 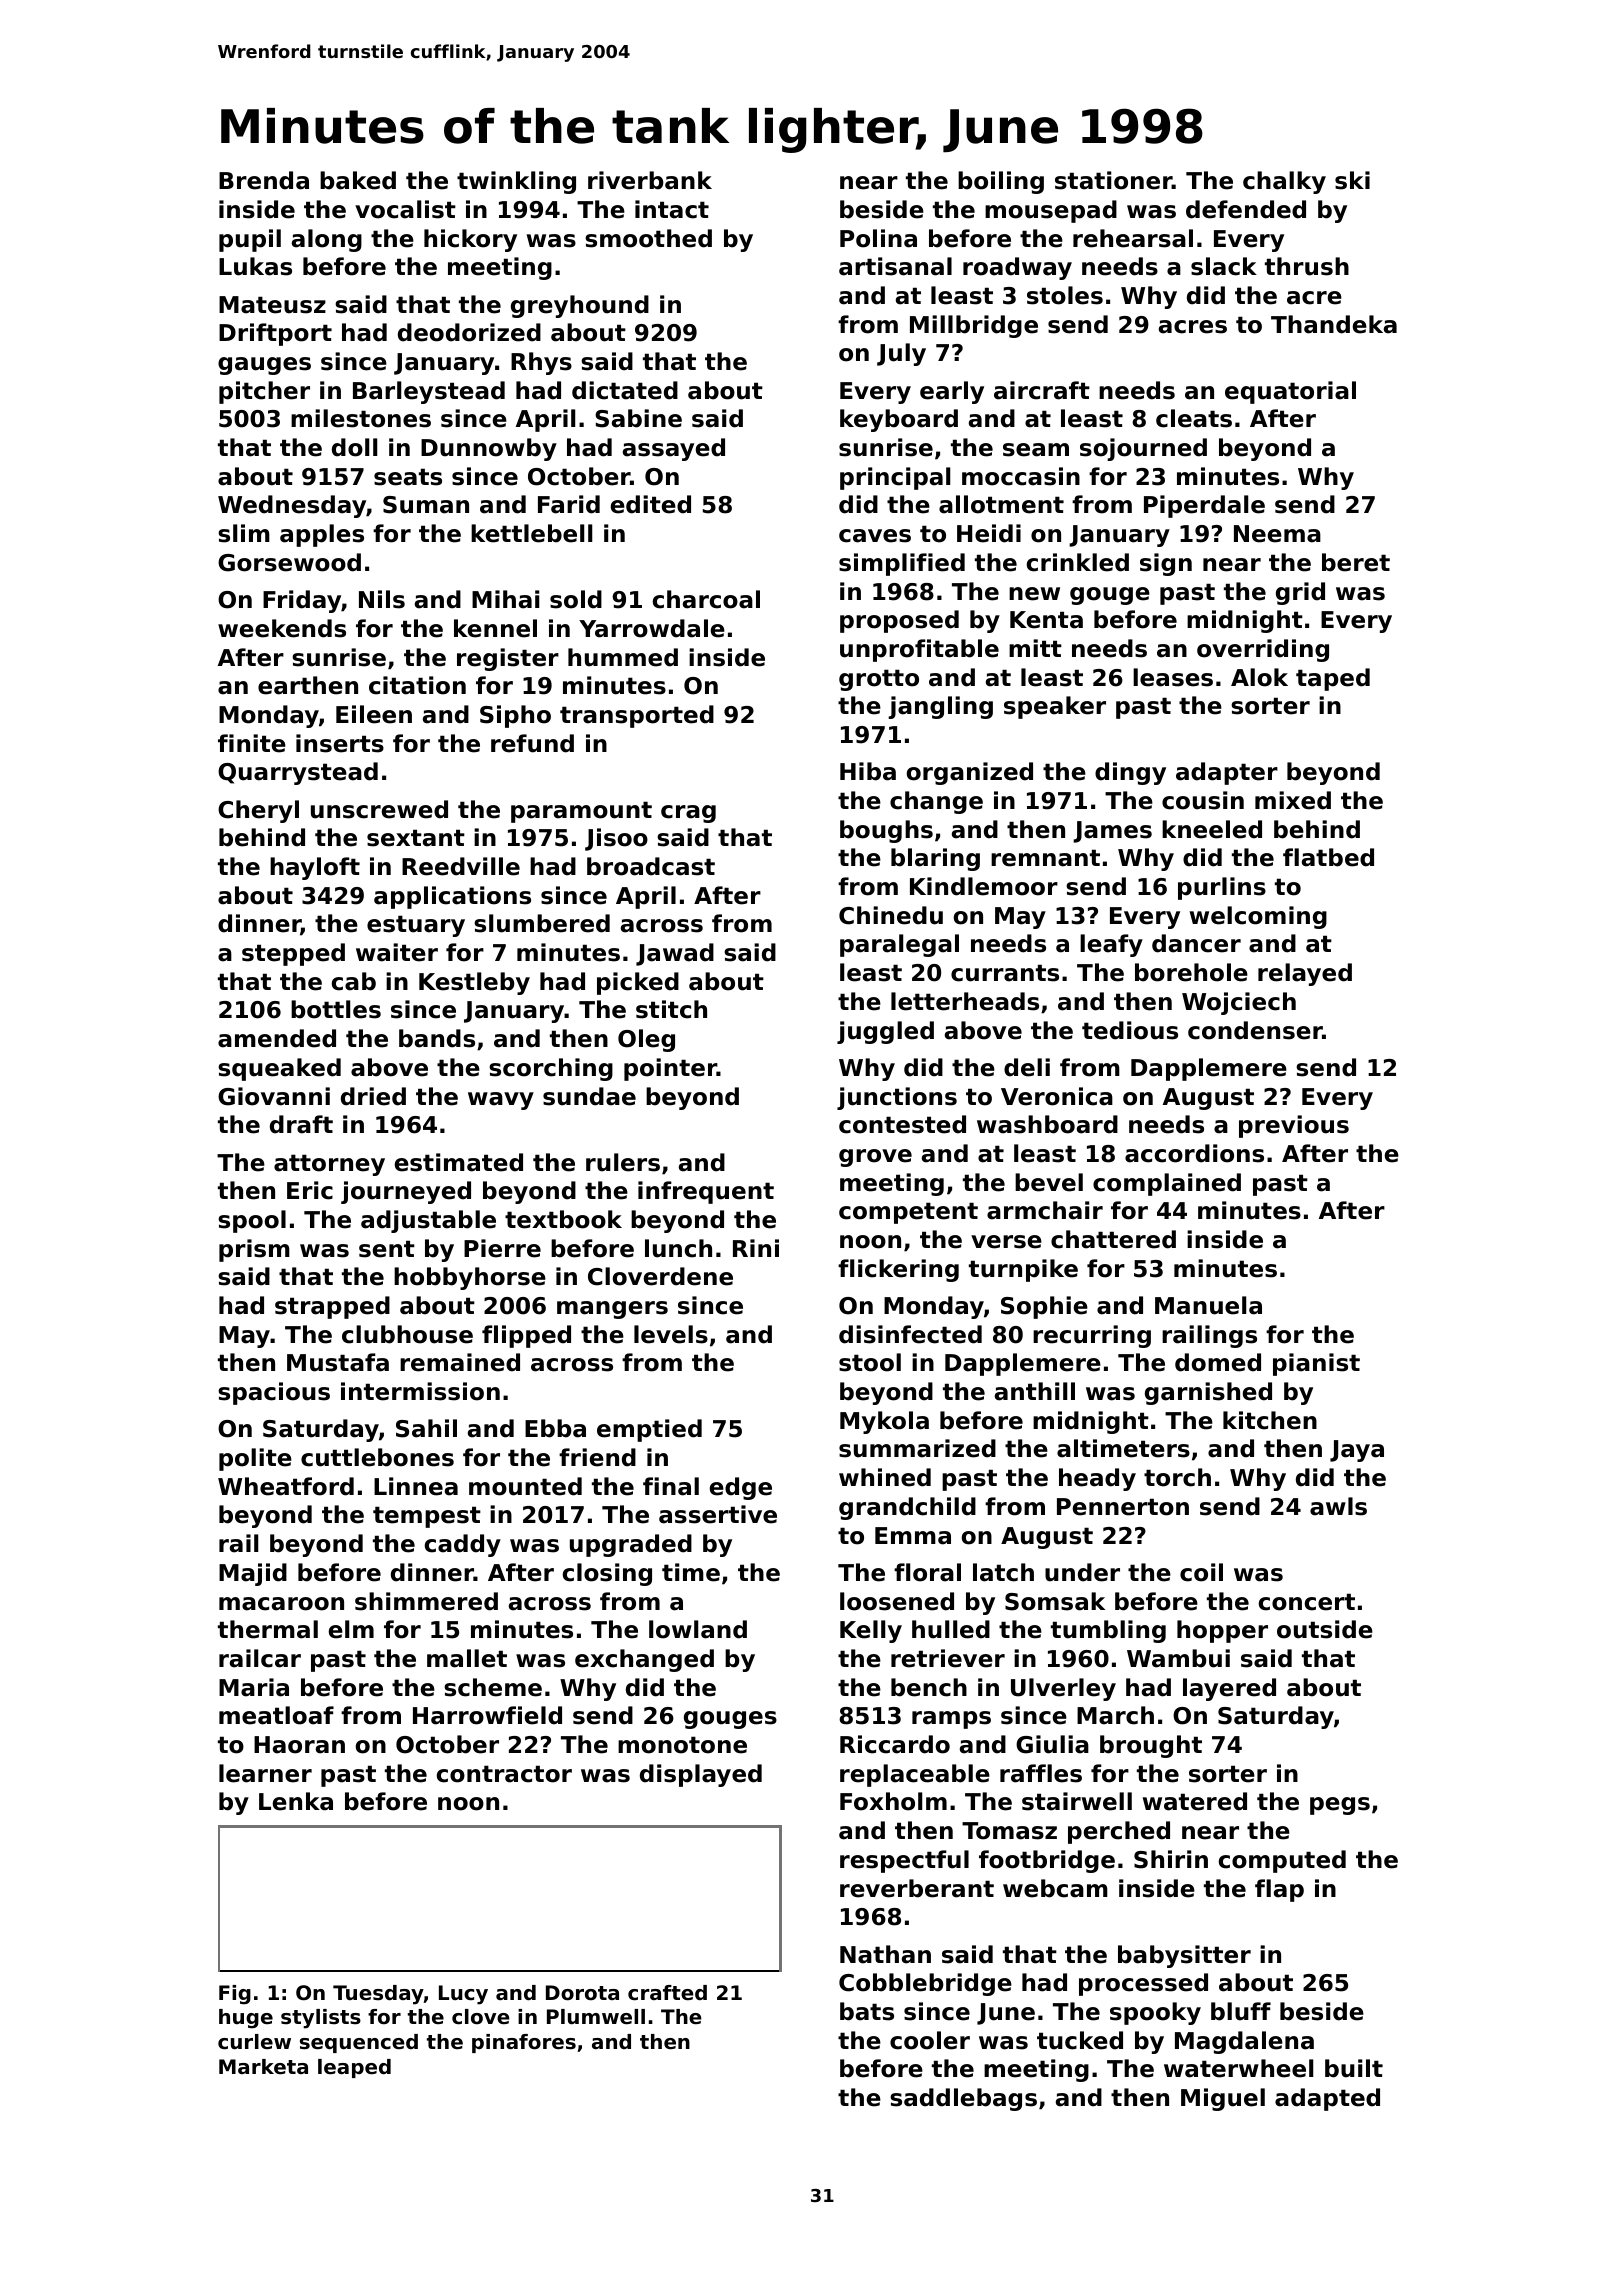 What do you see at coordinates (354, 2068) in the image?
I see `leaped` at bounding box center [354, 2068].
